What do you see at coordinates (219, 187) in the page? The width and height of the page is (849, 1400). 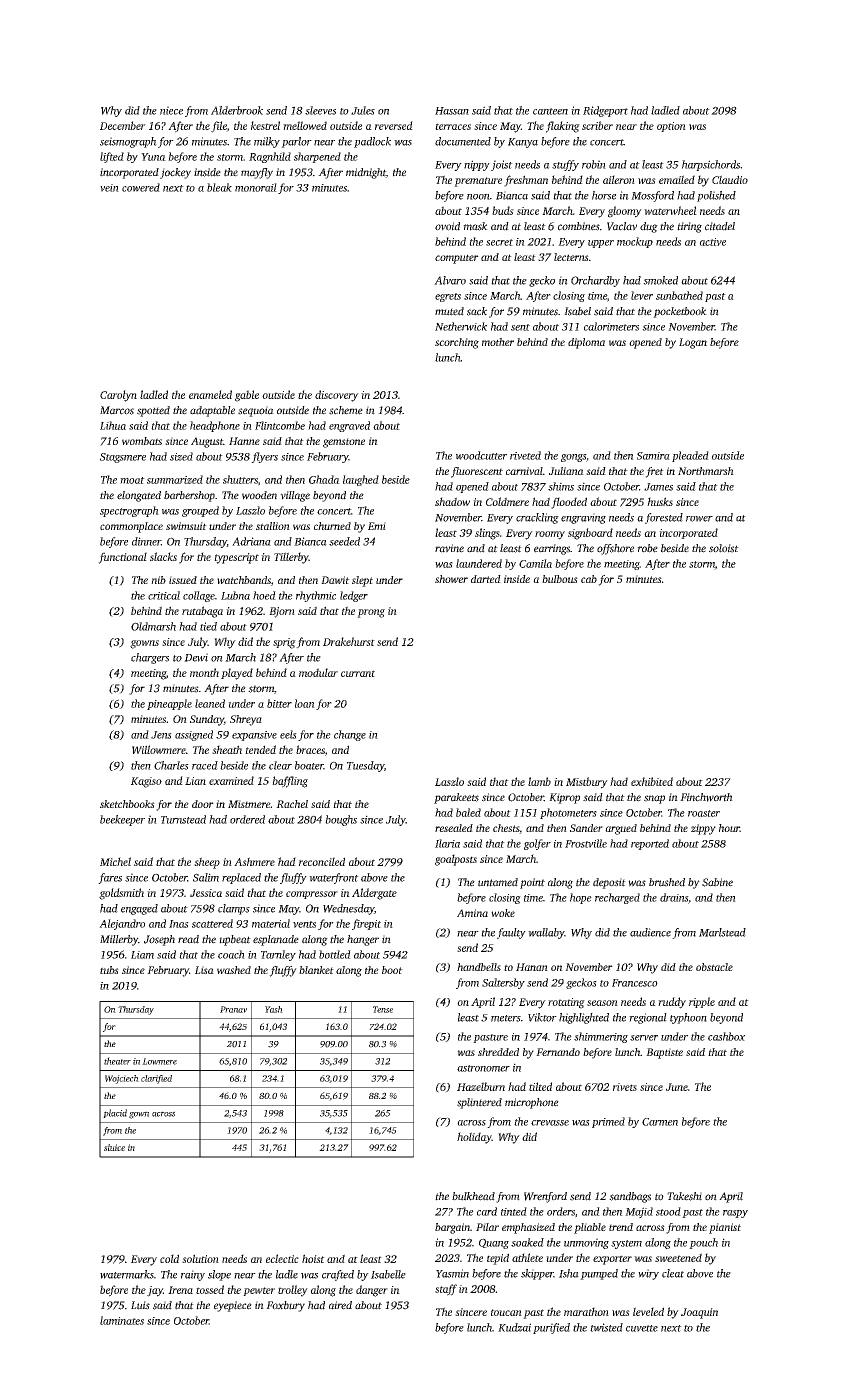 I see `bleak` at bounding box center [219, 187].
